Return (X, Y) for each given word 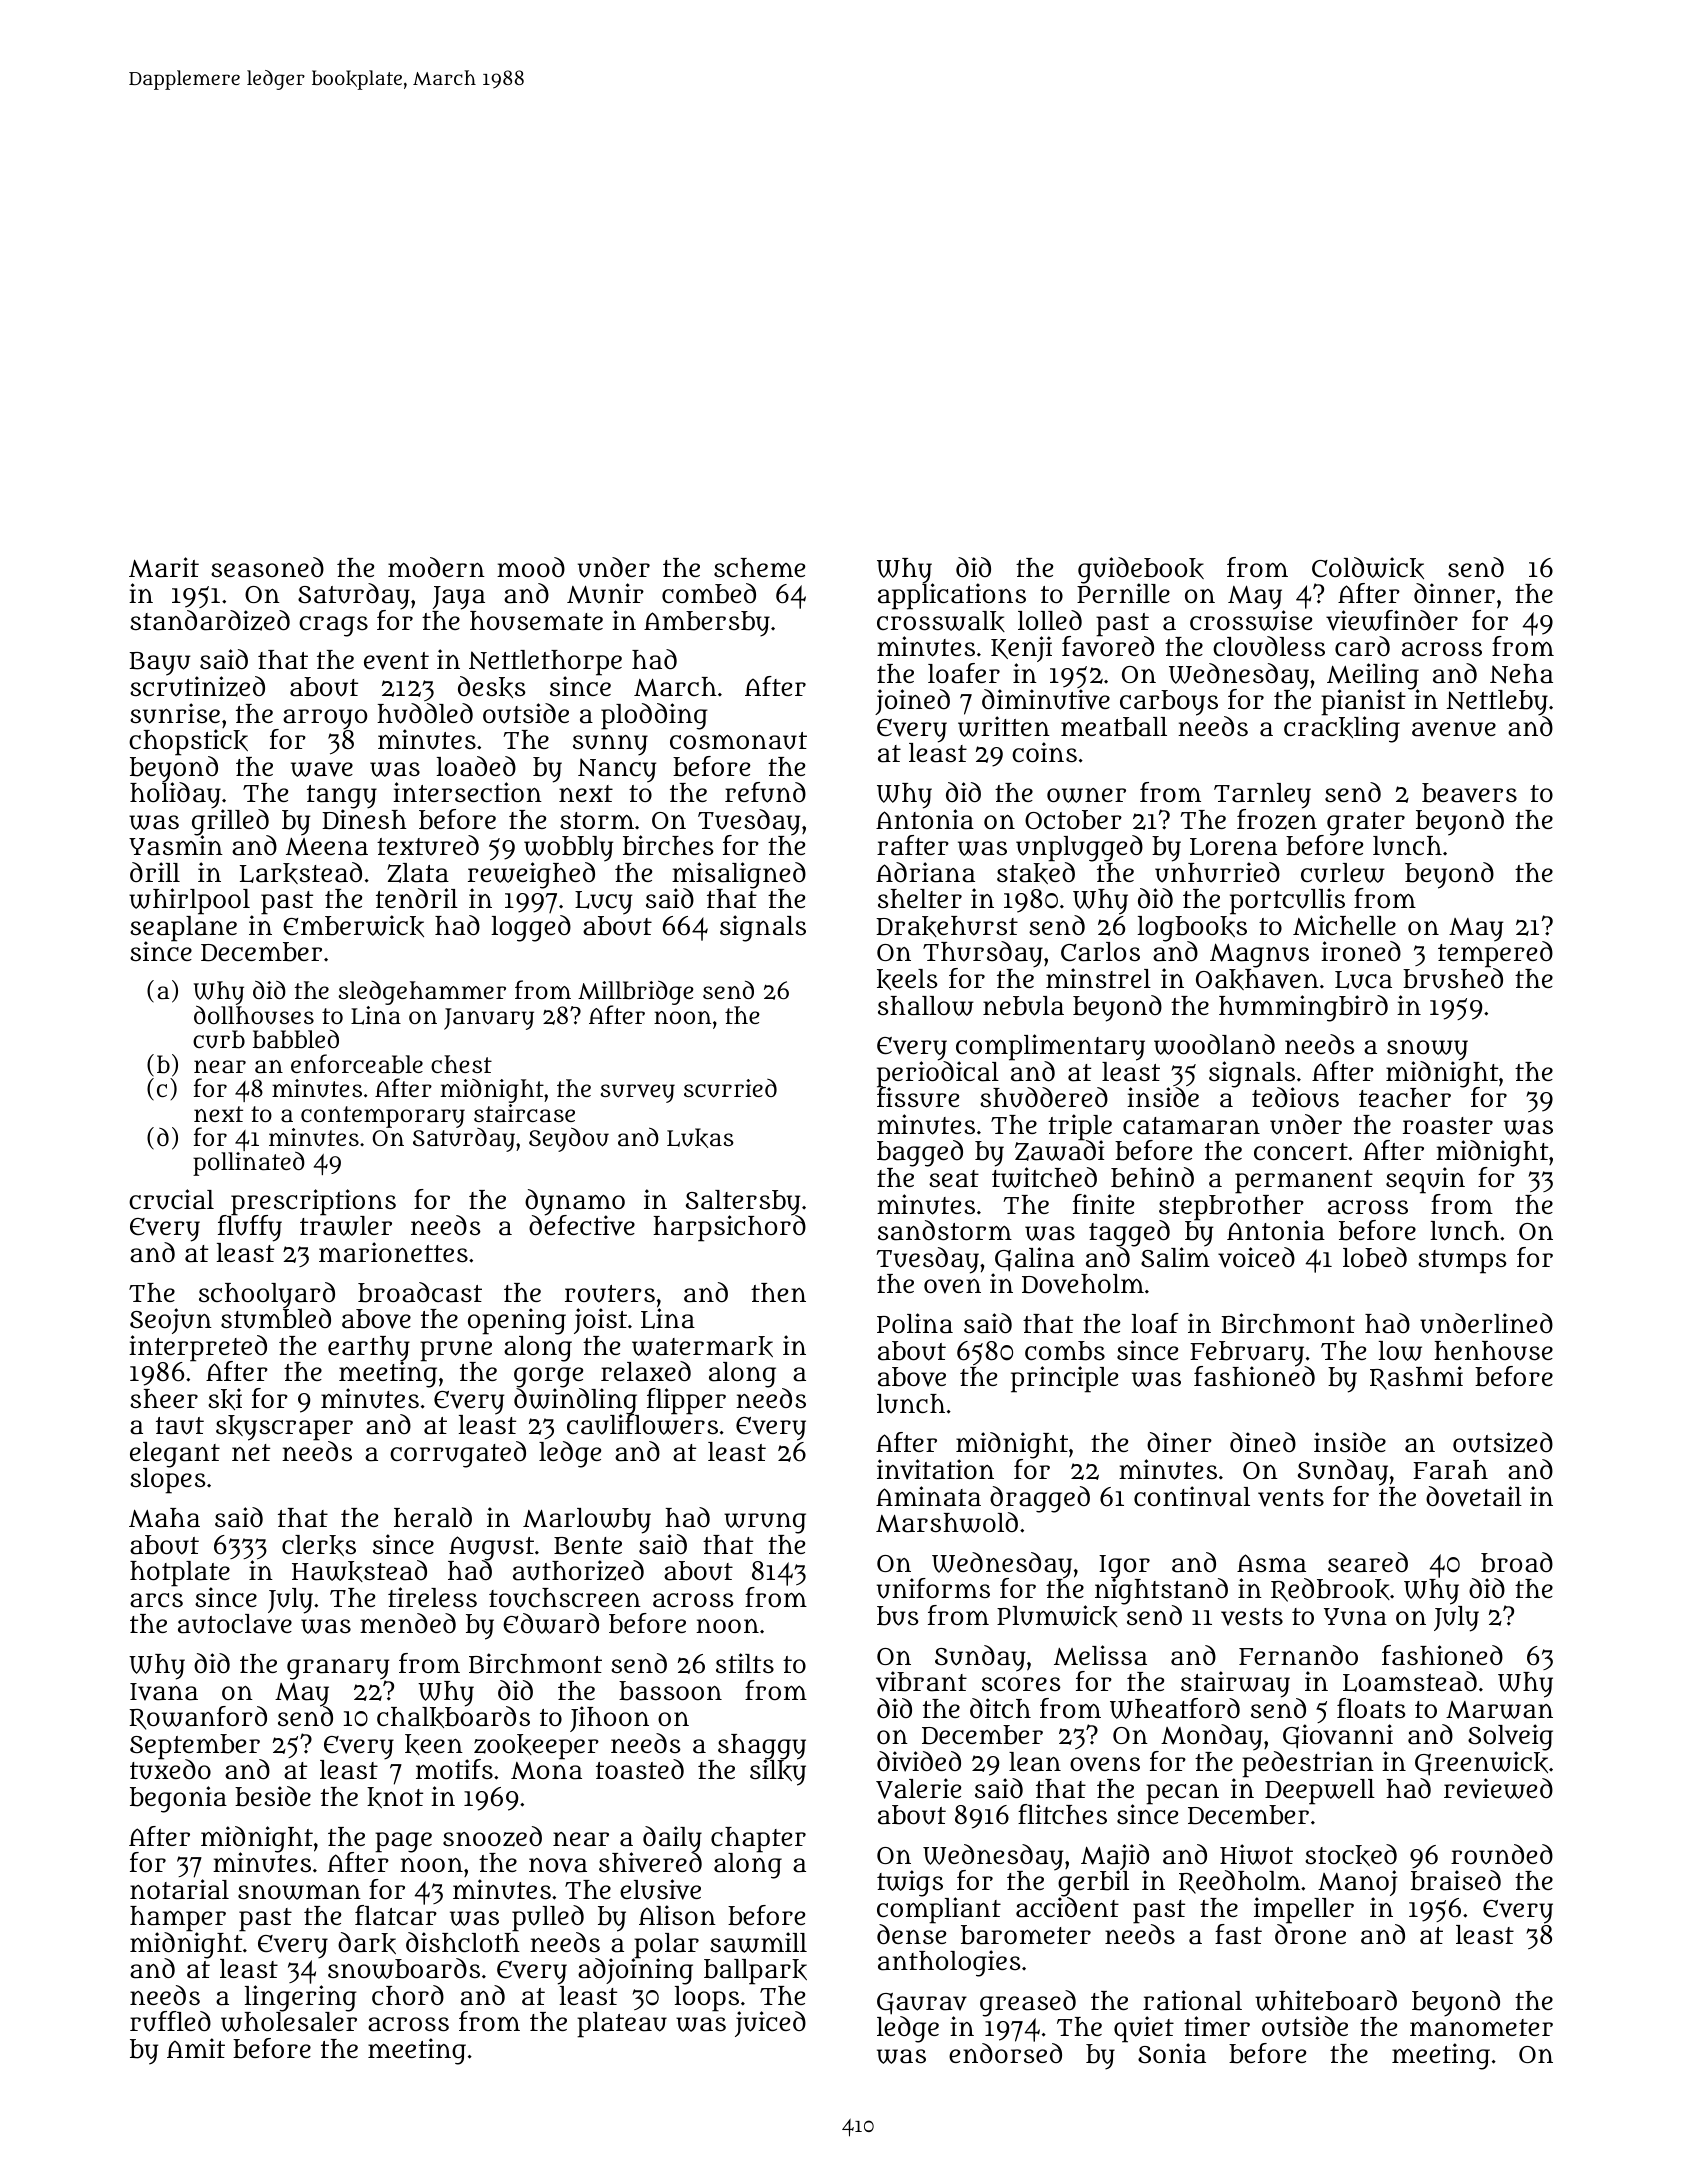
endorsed (1005, 2053)
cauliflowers (642, 1425)
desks (492, 687)
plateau (622, 2025)
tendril (417, 898)
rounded (1502, 1854)
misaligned (739, 875)
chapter (758, 1840)
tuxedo (170, 1770)
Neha (1521, 674)
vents (1291, 1498)
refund (765, 792)
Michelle (1344, 925)
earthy (369, 1349)
